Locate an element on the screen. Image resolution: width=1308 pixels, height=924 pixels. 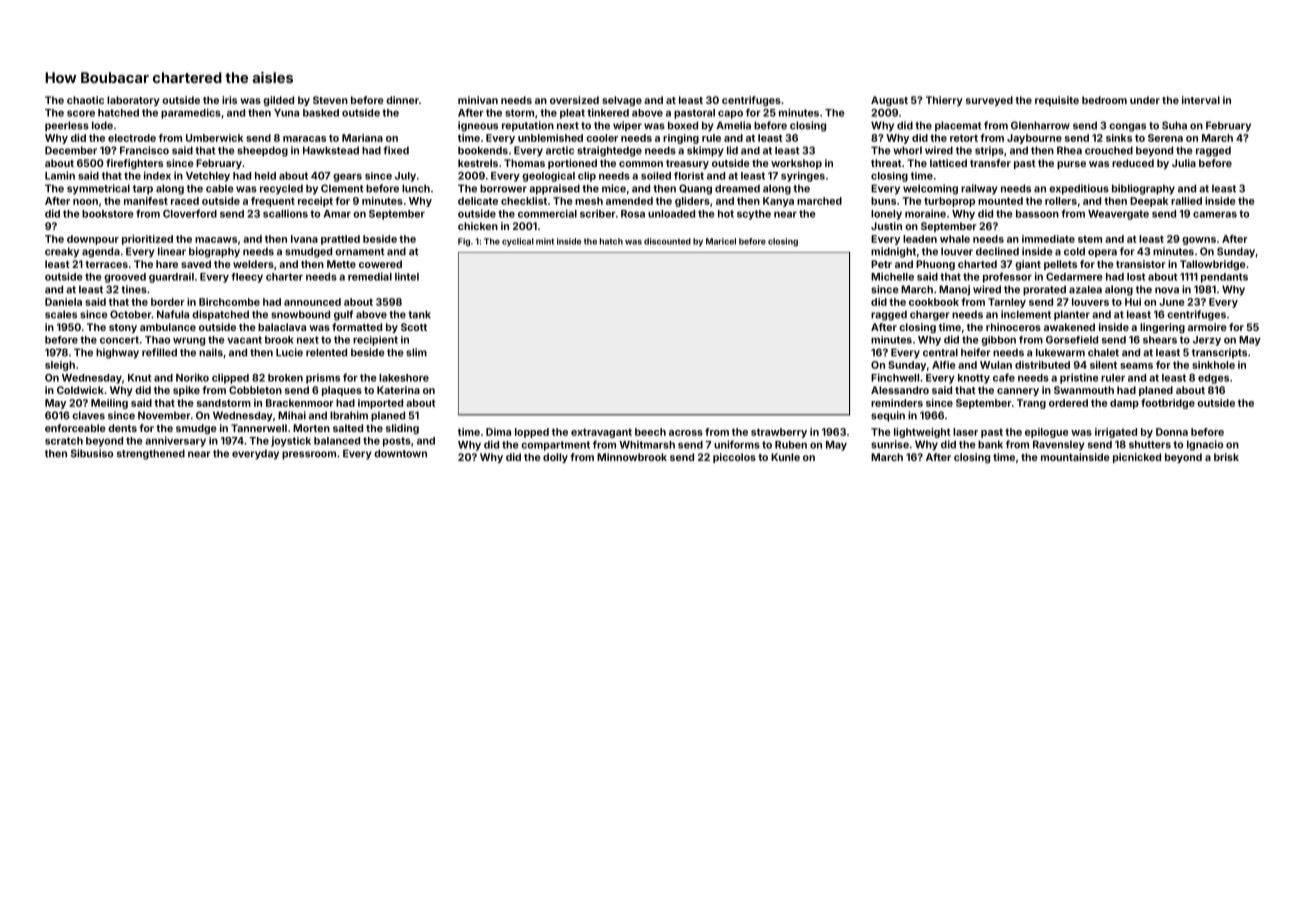
selvage is located at coordinates (622, 101).
